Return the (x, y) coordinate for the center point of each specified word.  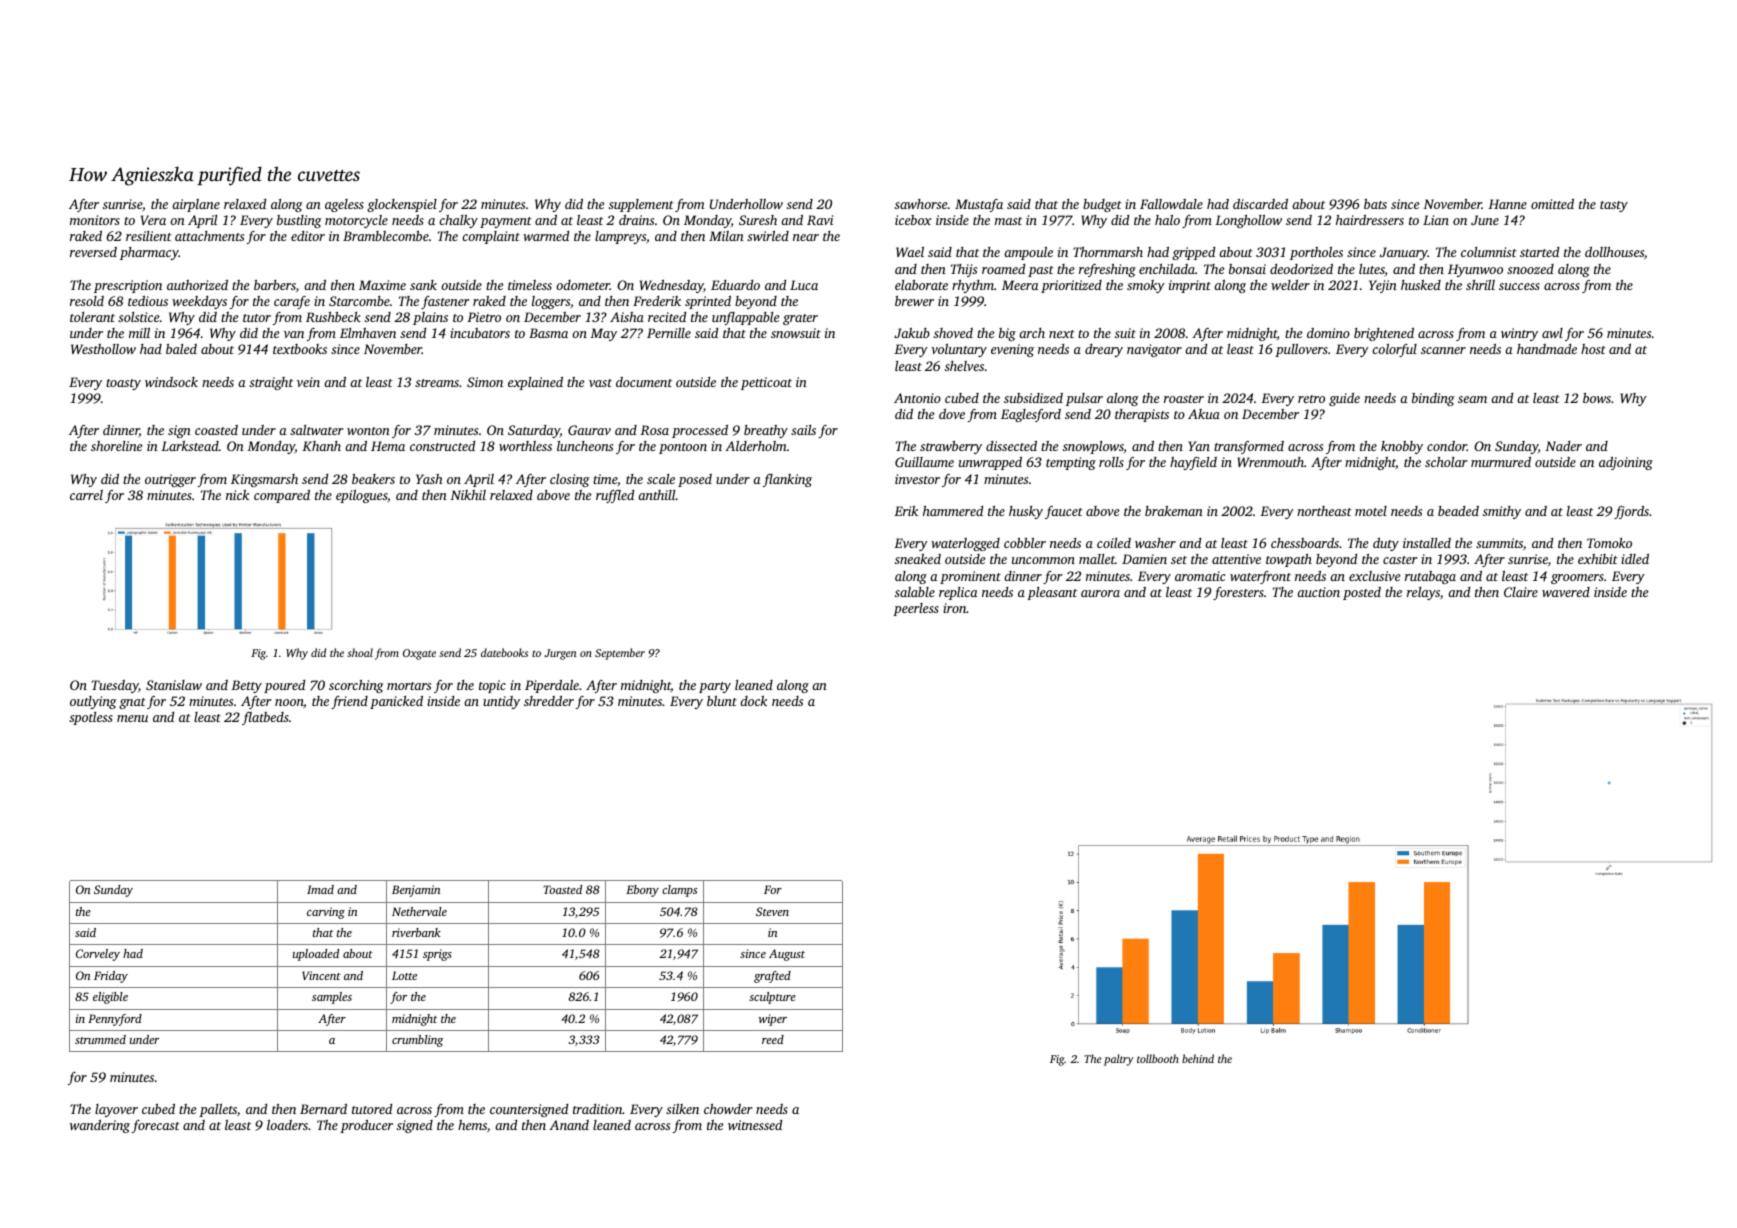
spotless (91, 718)
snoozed (1530, 269)
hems (472, 1125)
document (644, 382)
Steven (772, 911)
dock (753, 701)
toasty (123, 384)
